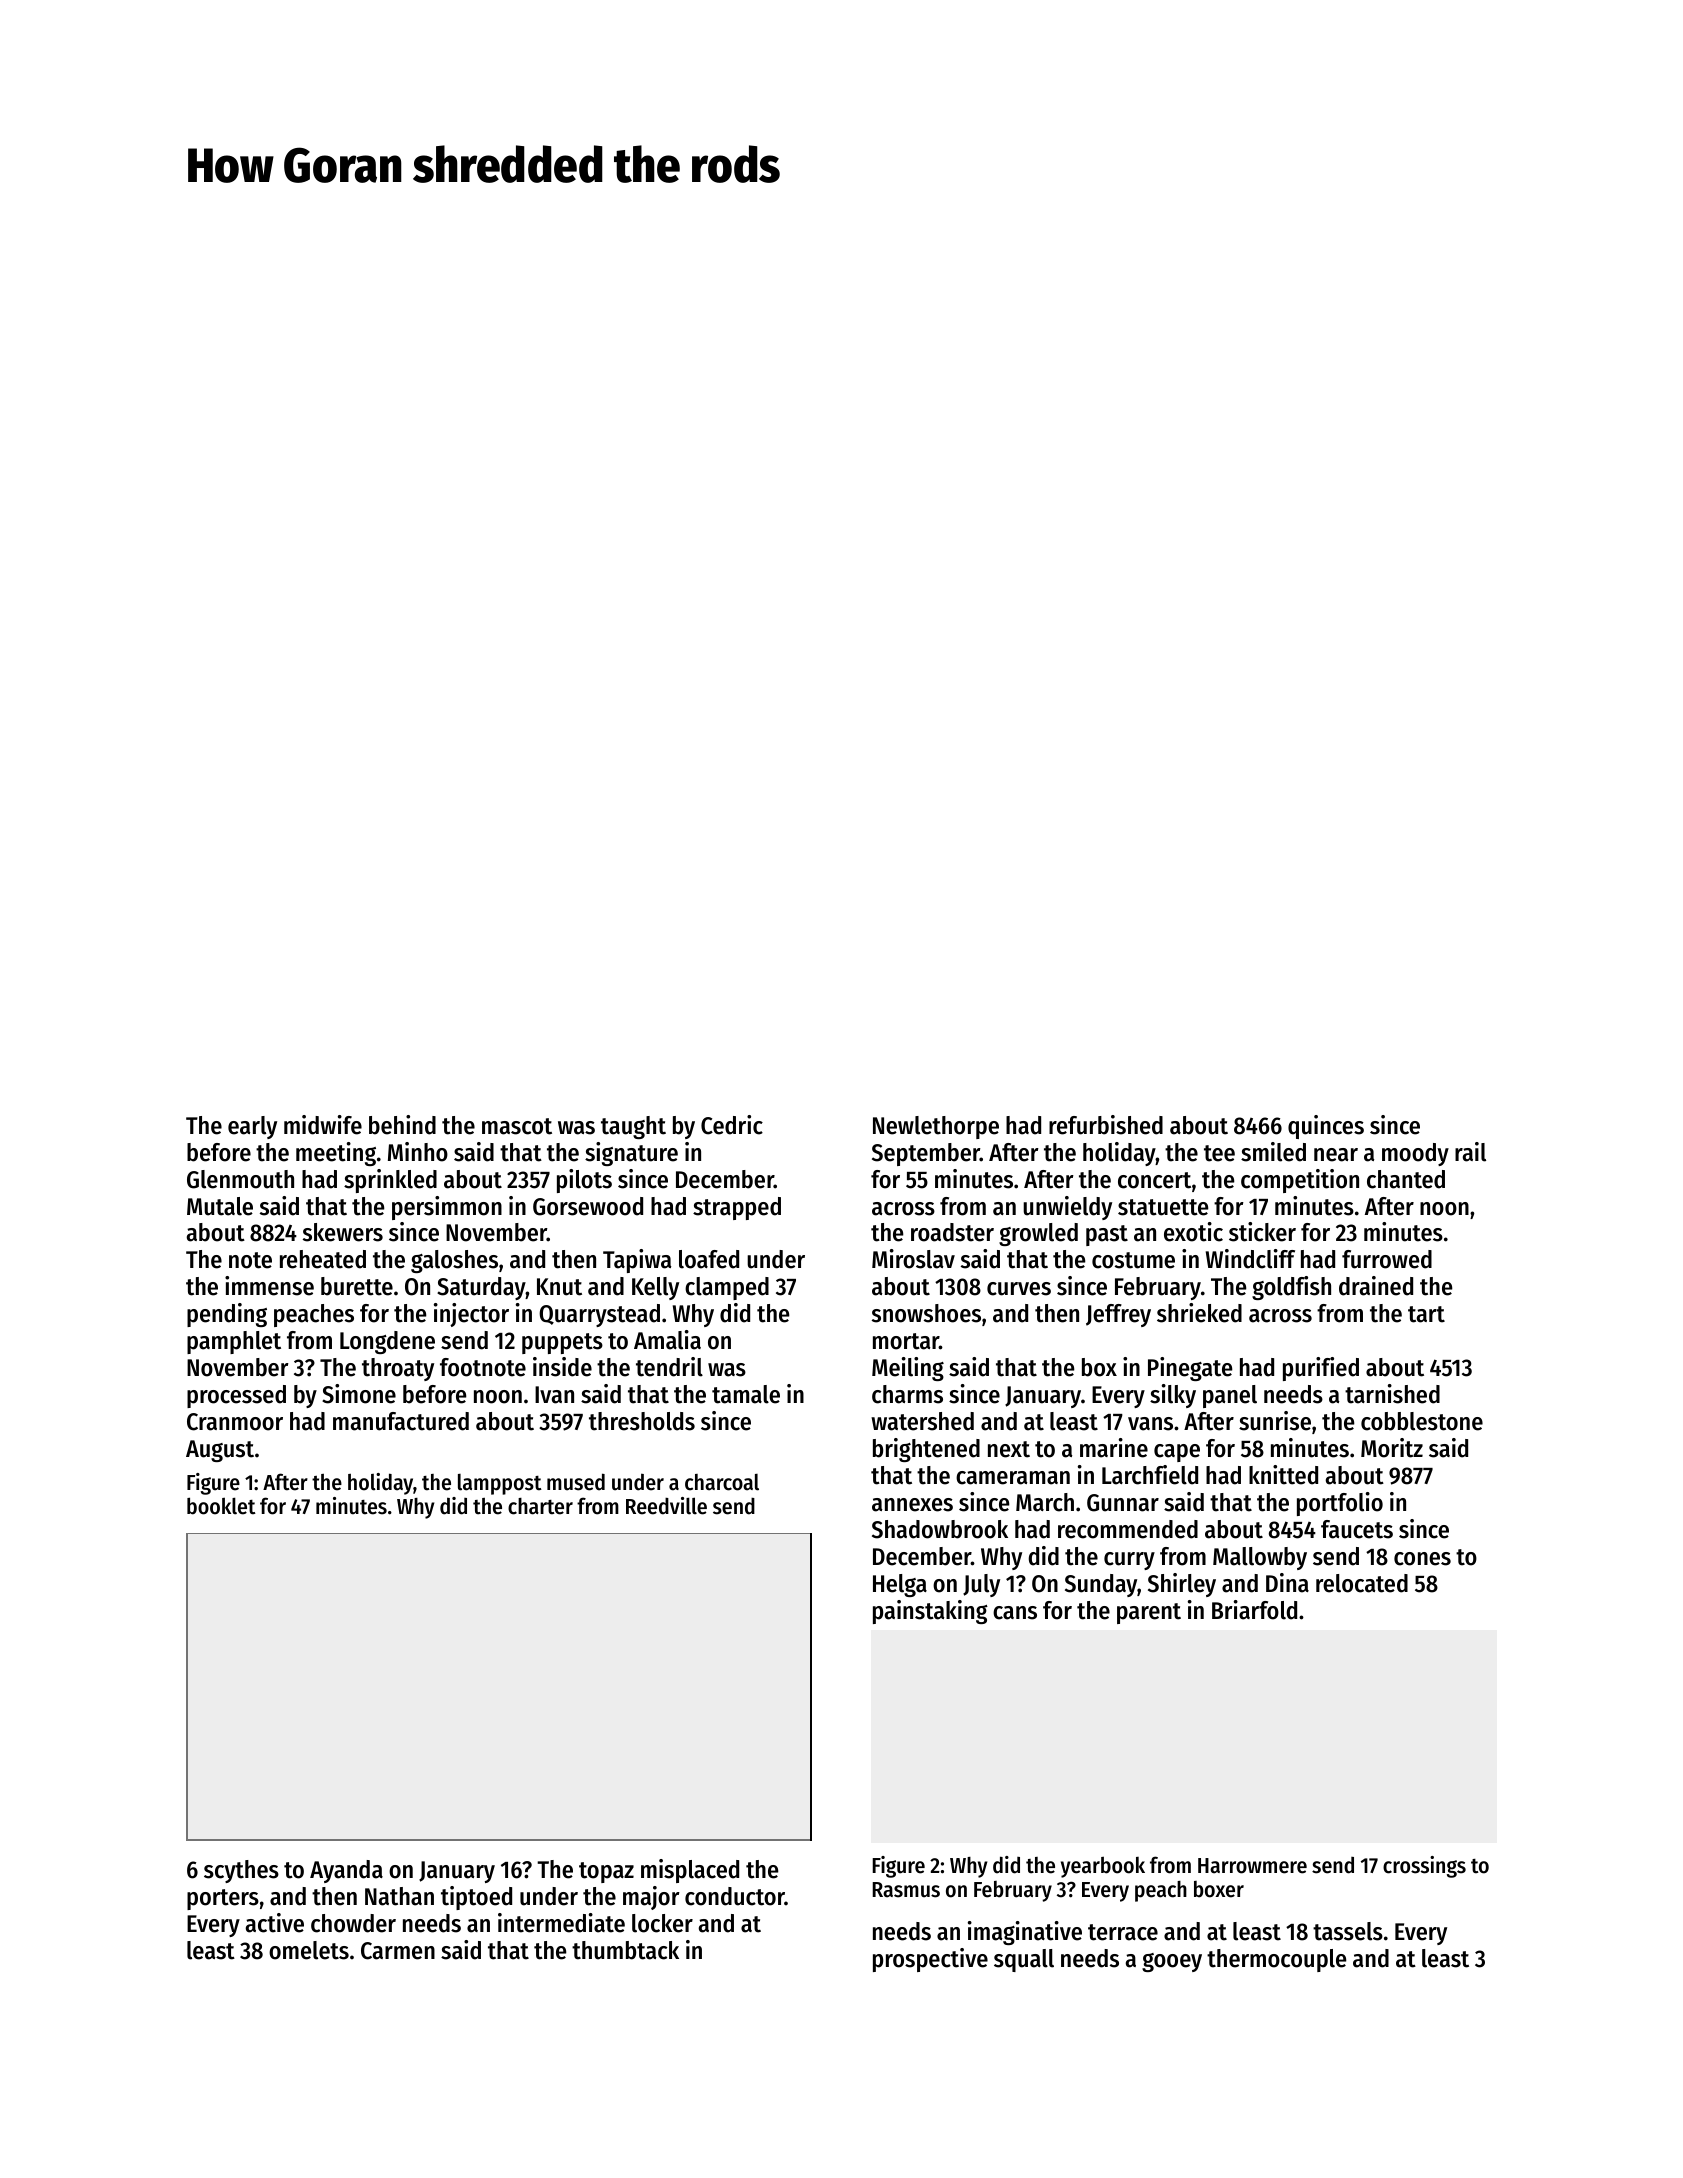  Describe the element at coordinates (1277, 1960) in the screenshot. I see `thermocouple` at that location.
